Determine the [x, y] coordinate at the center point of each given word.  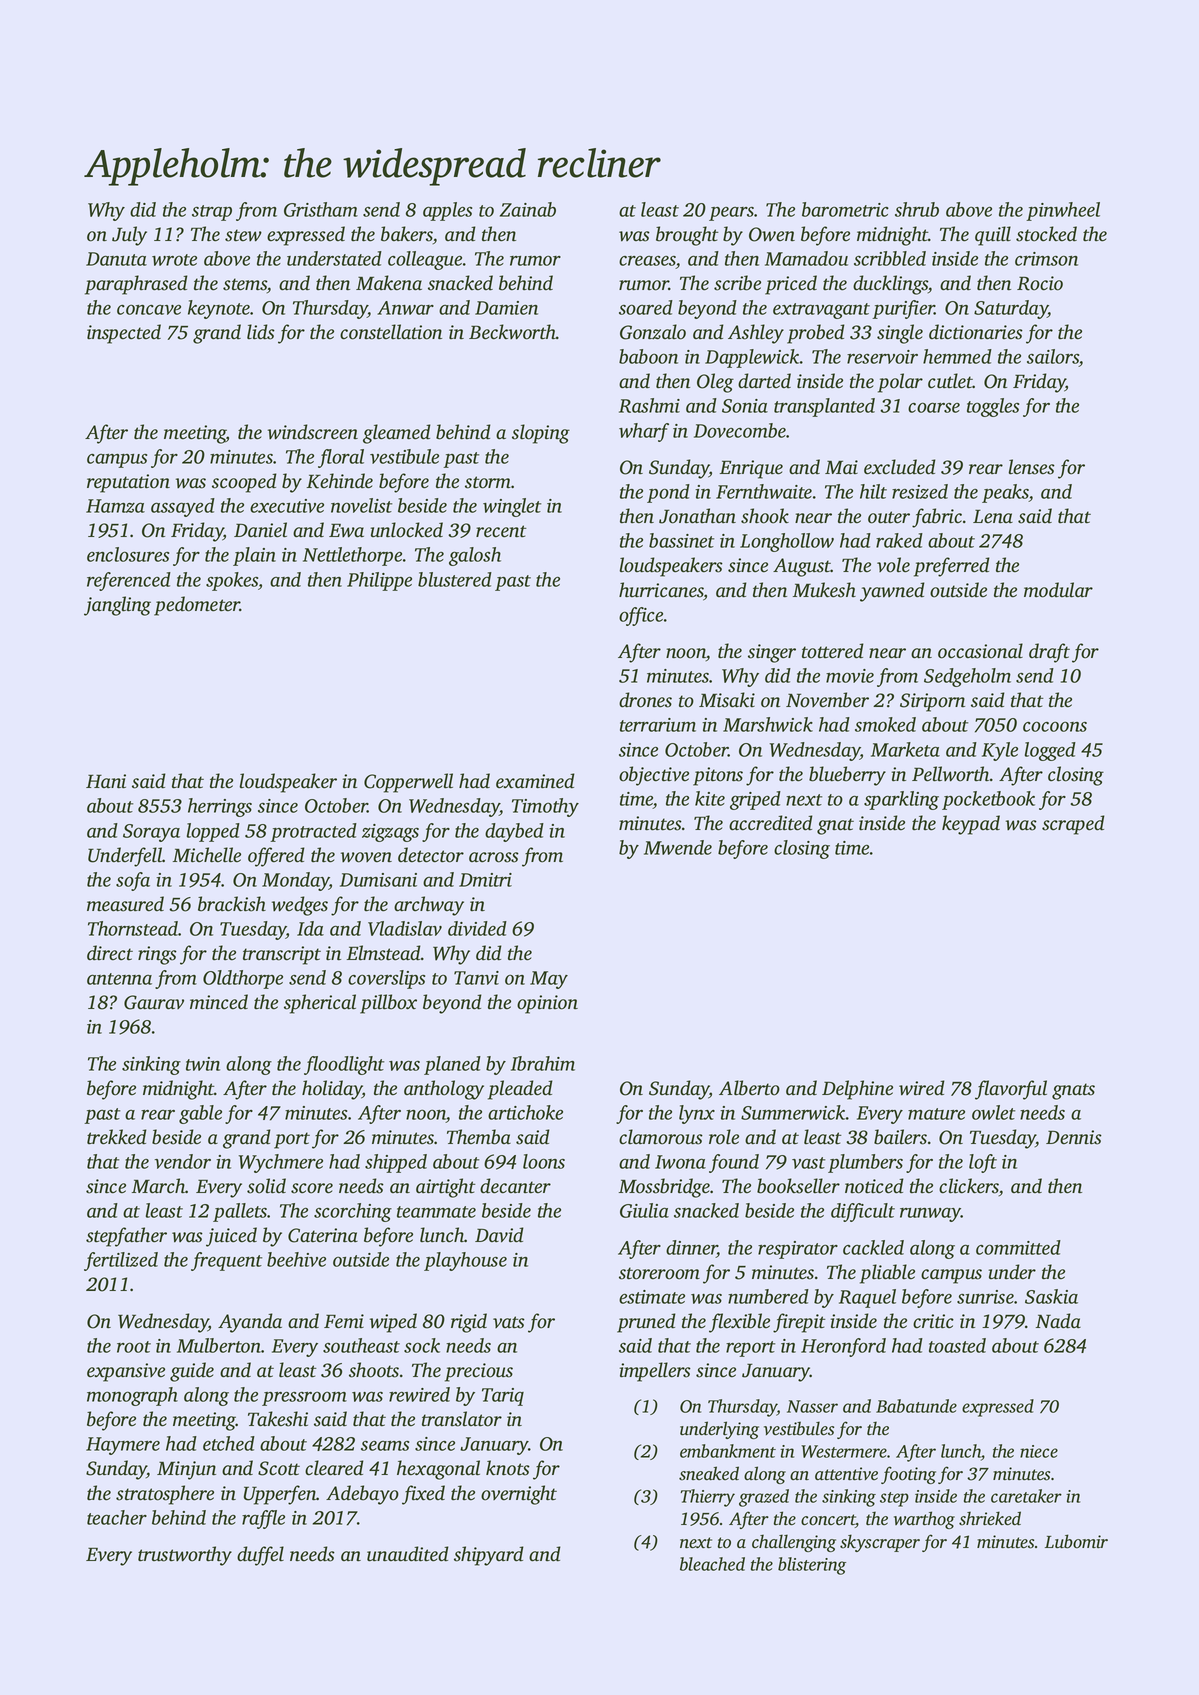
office [641, 616]
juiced [231, 1237]
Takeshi [278, 1419]
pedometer [197, 606]
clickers [969, 1186]
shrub [917, 209]
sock [422, 1345]
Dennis [1074, 1137]
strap [212, 213]
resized [920, 491]
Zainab [528, 209]
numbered [768, 1296]
